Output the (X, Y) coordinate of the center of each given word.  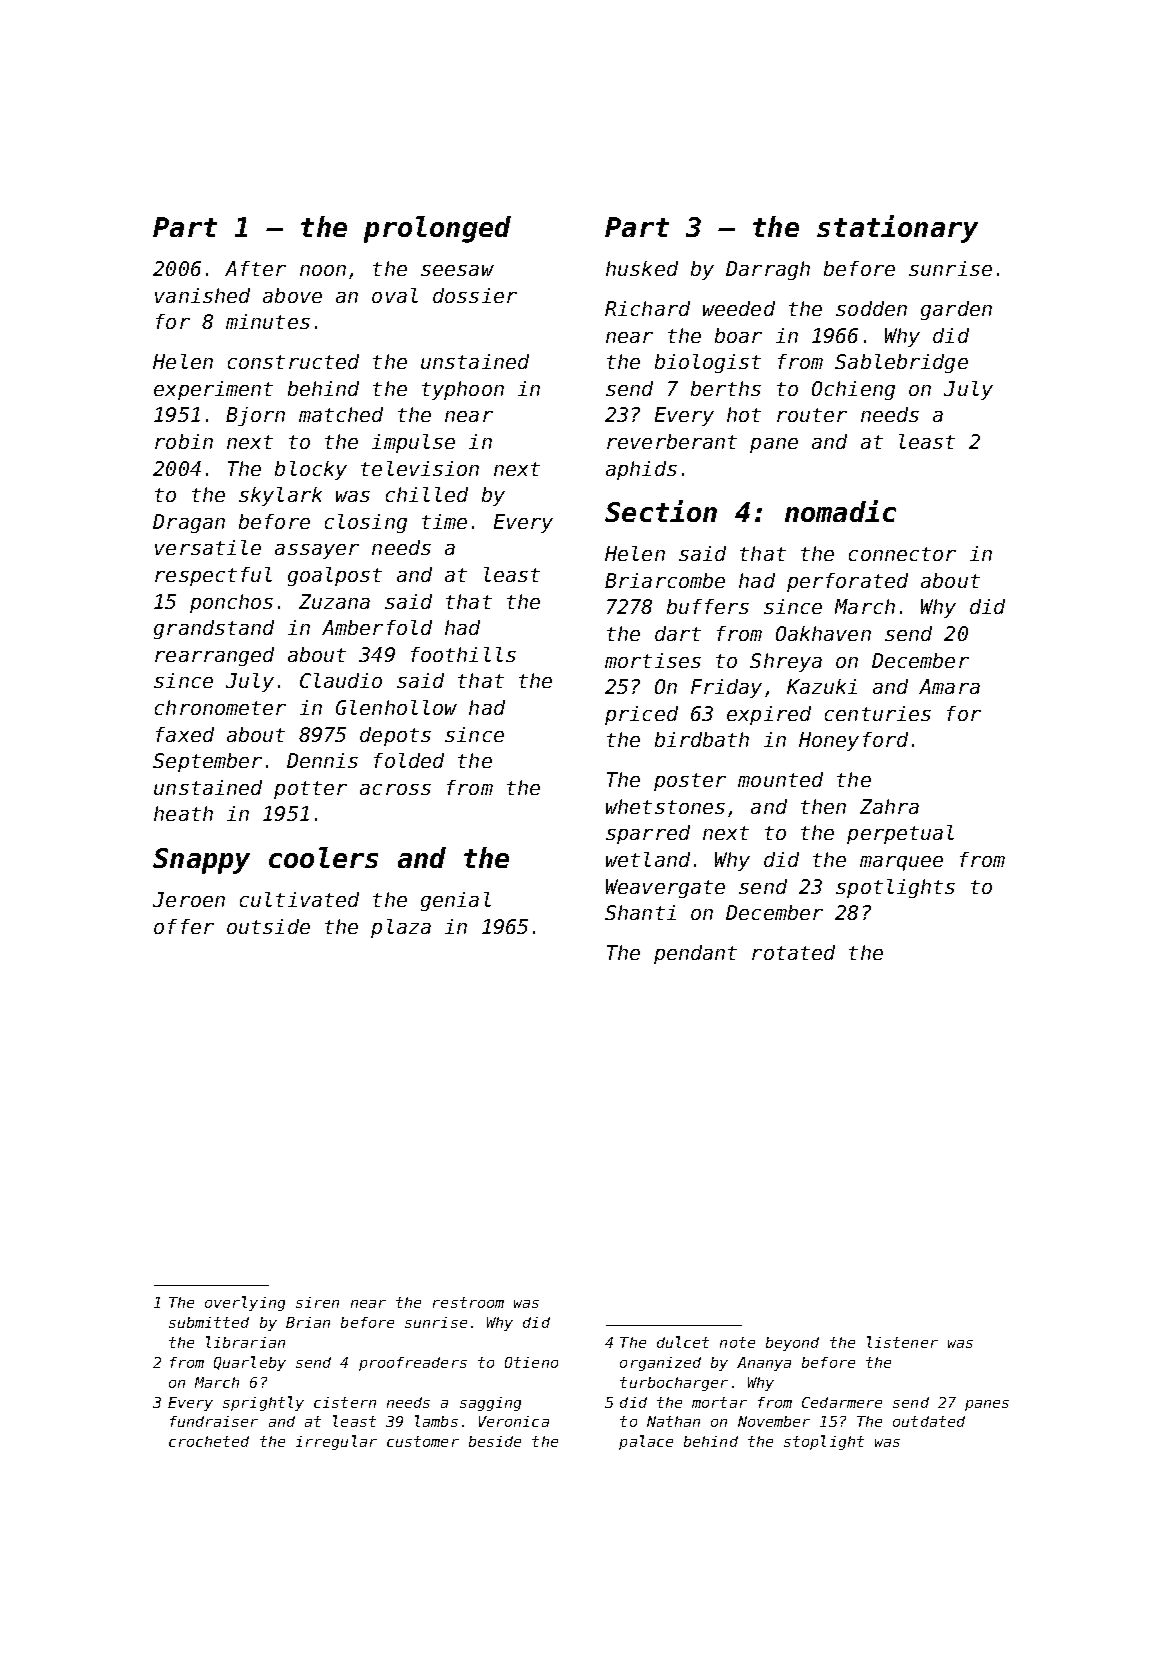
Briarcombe (665, 580)
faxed (185, 734)
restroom (468, 1302)
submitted (209, 1322)
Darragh (768, 270)
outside (268, 926)
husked (642, 268)
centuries (878, 713)
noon (323, 270)
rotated (793, 952)
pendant (695, 954)
